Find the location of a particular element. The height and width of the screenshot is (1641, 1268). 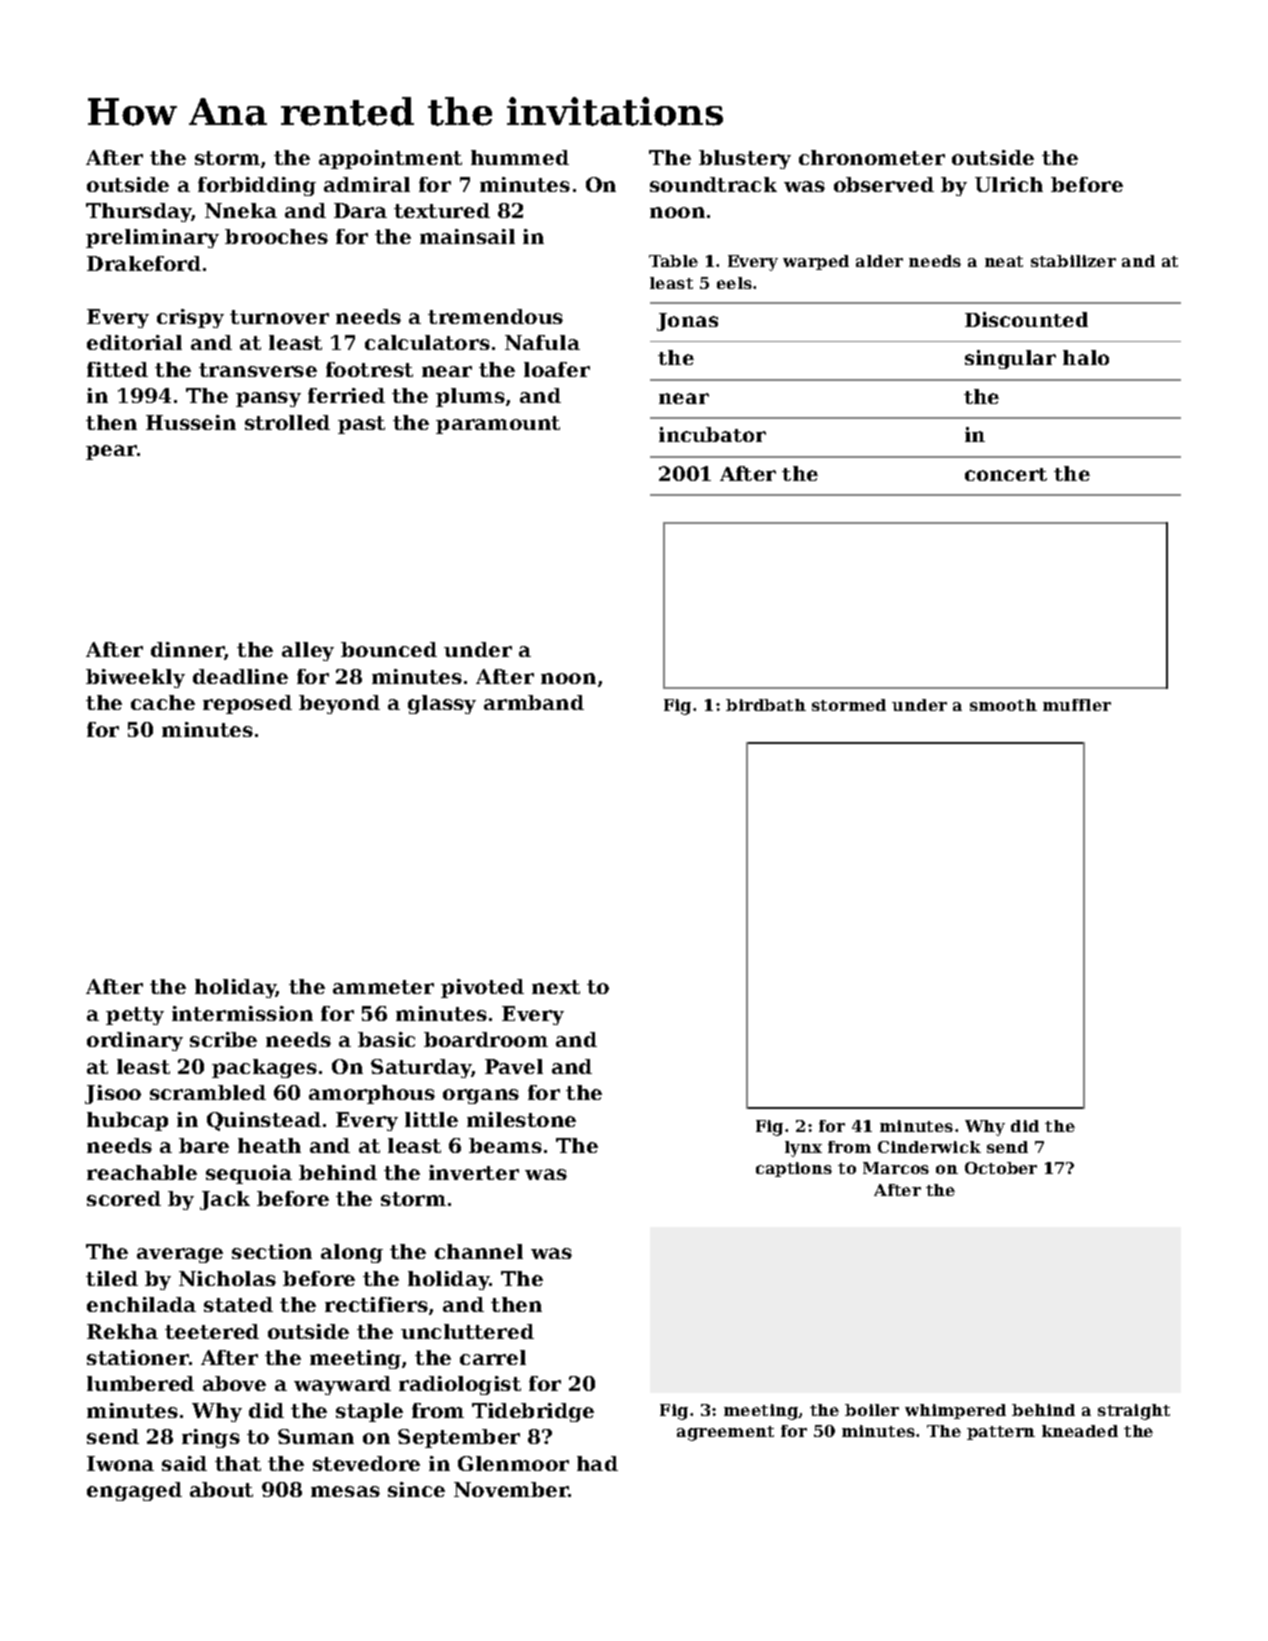

singular is located at coordinates (1010, 359).
